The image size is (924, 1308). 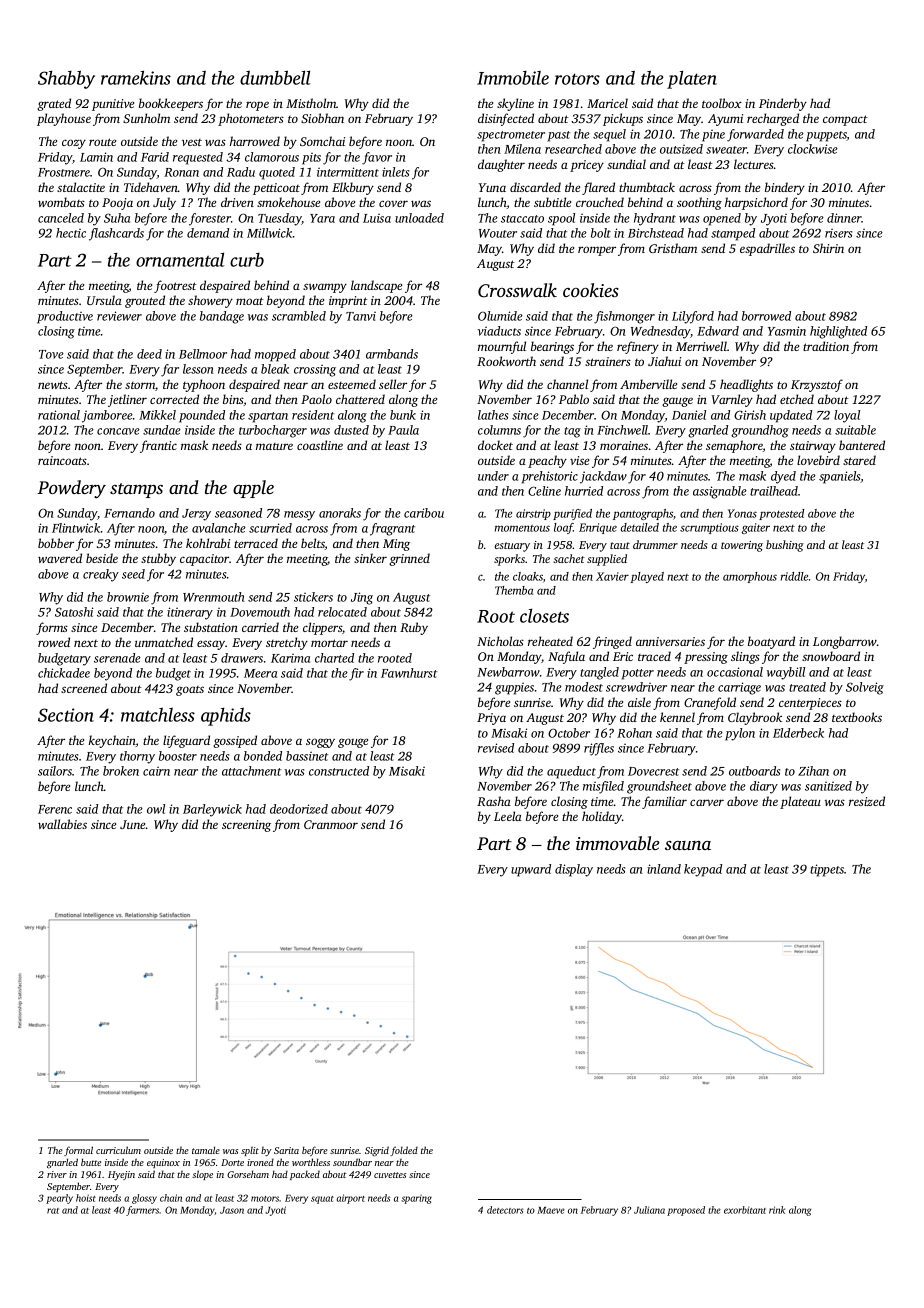 I want to click on Shirin, so click(x=828, y=248).
